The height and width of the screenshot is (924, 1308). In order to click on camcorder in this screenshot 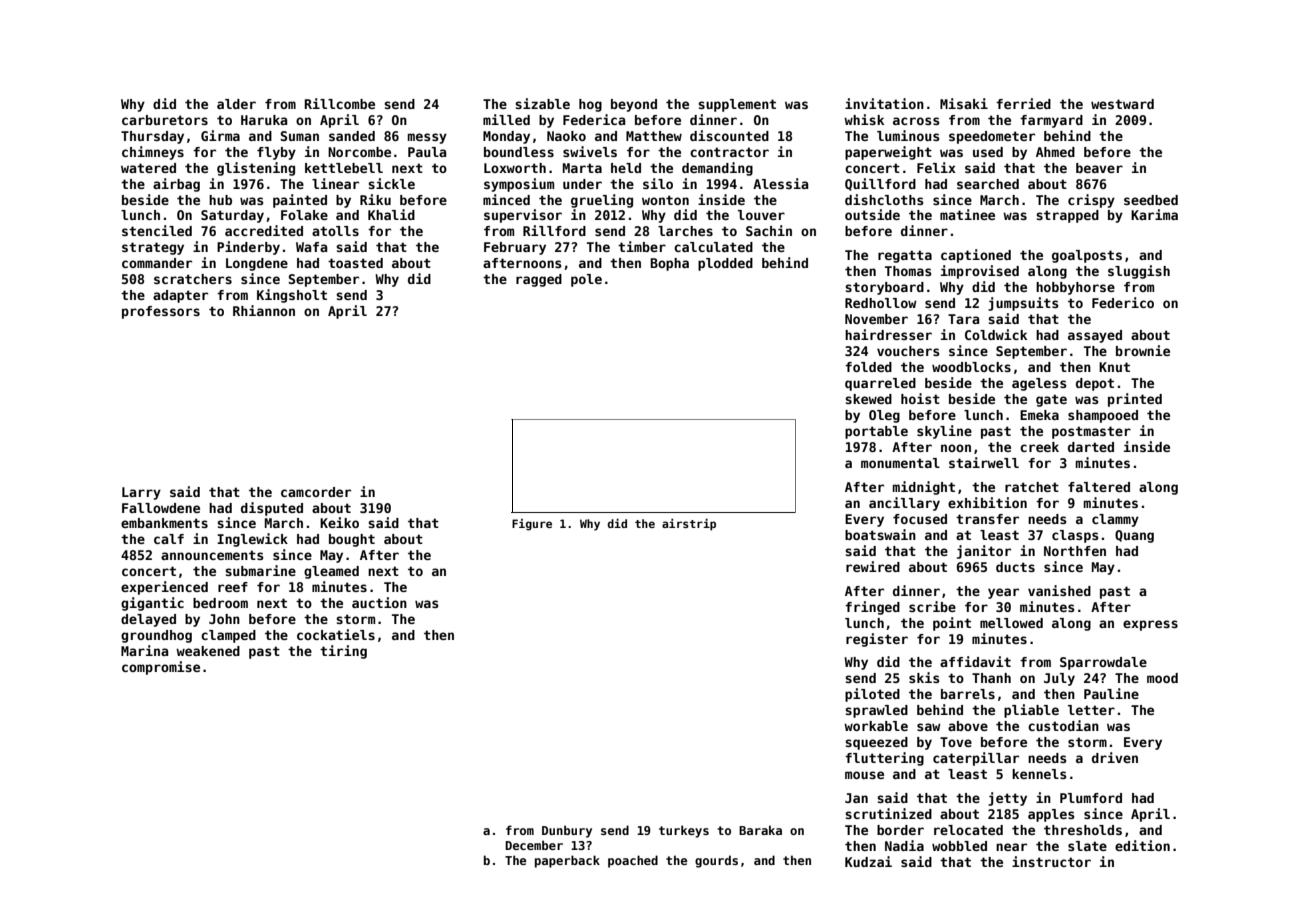, I will do `click(316, 492)`.
